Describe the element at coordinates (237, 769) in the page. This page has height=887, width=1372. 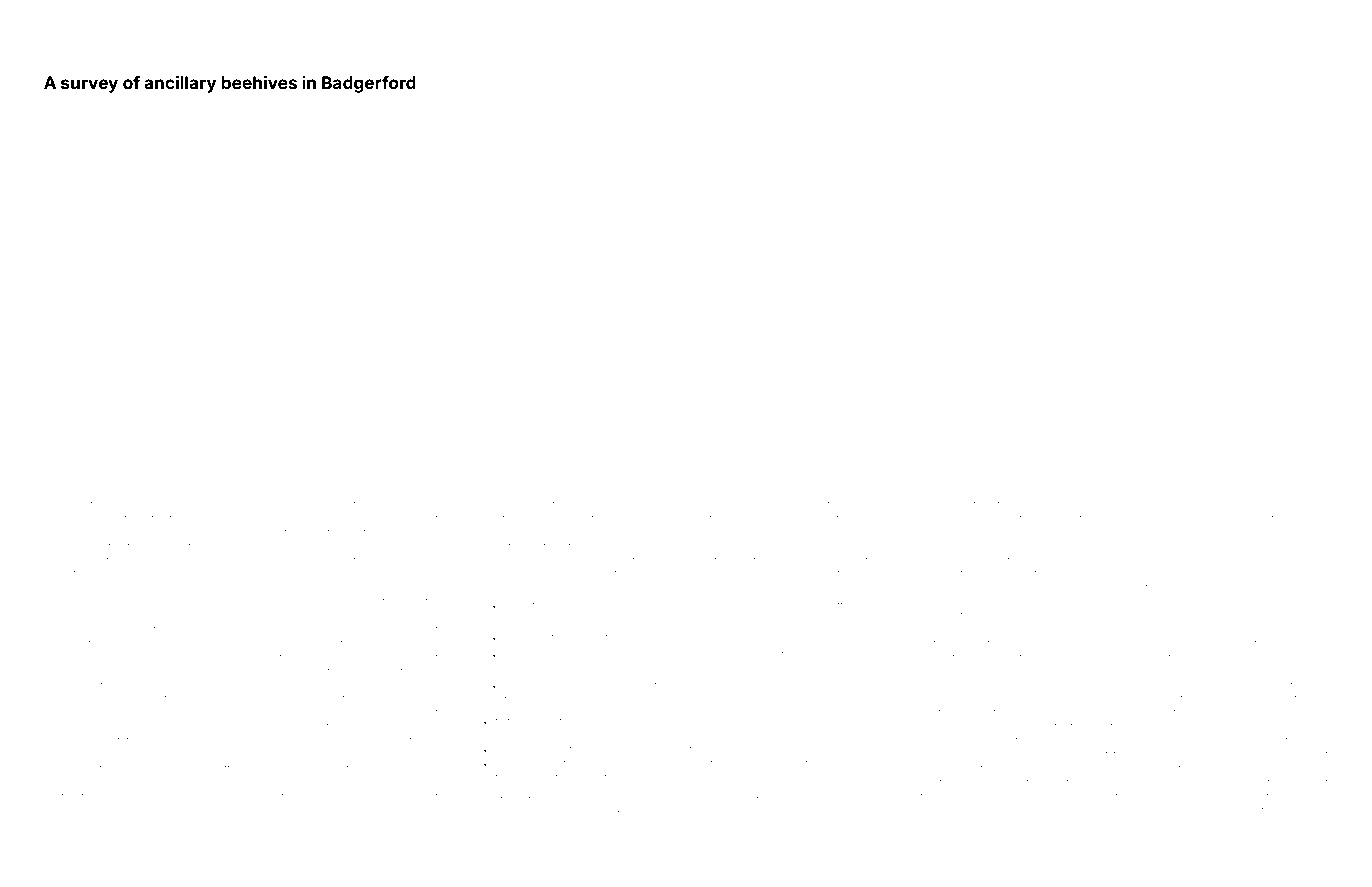
I see `Kettlewick` at that location.
